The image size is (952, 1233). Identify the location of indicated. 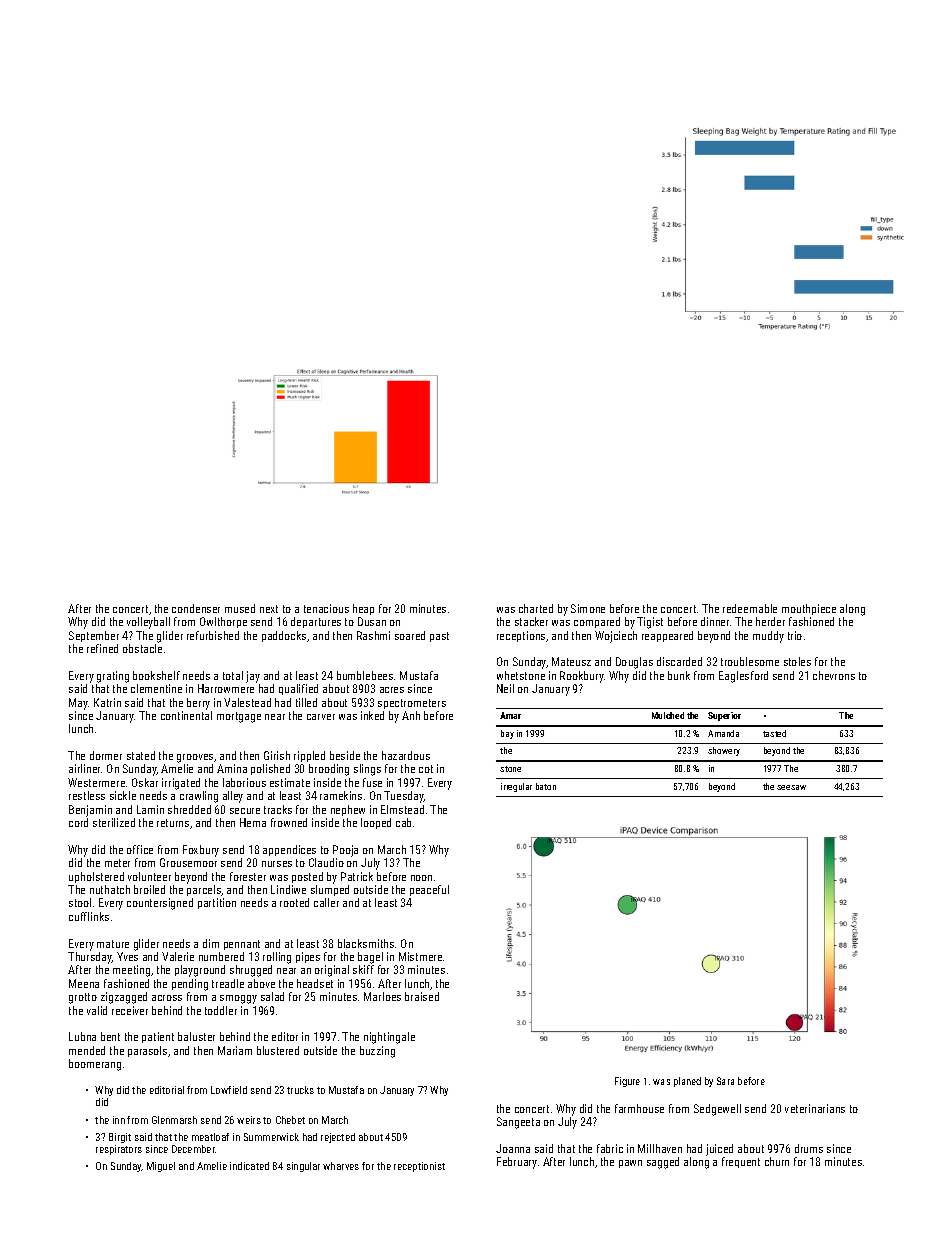
(249, 1166).
